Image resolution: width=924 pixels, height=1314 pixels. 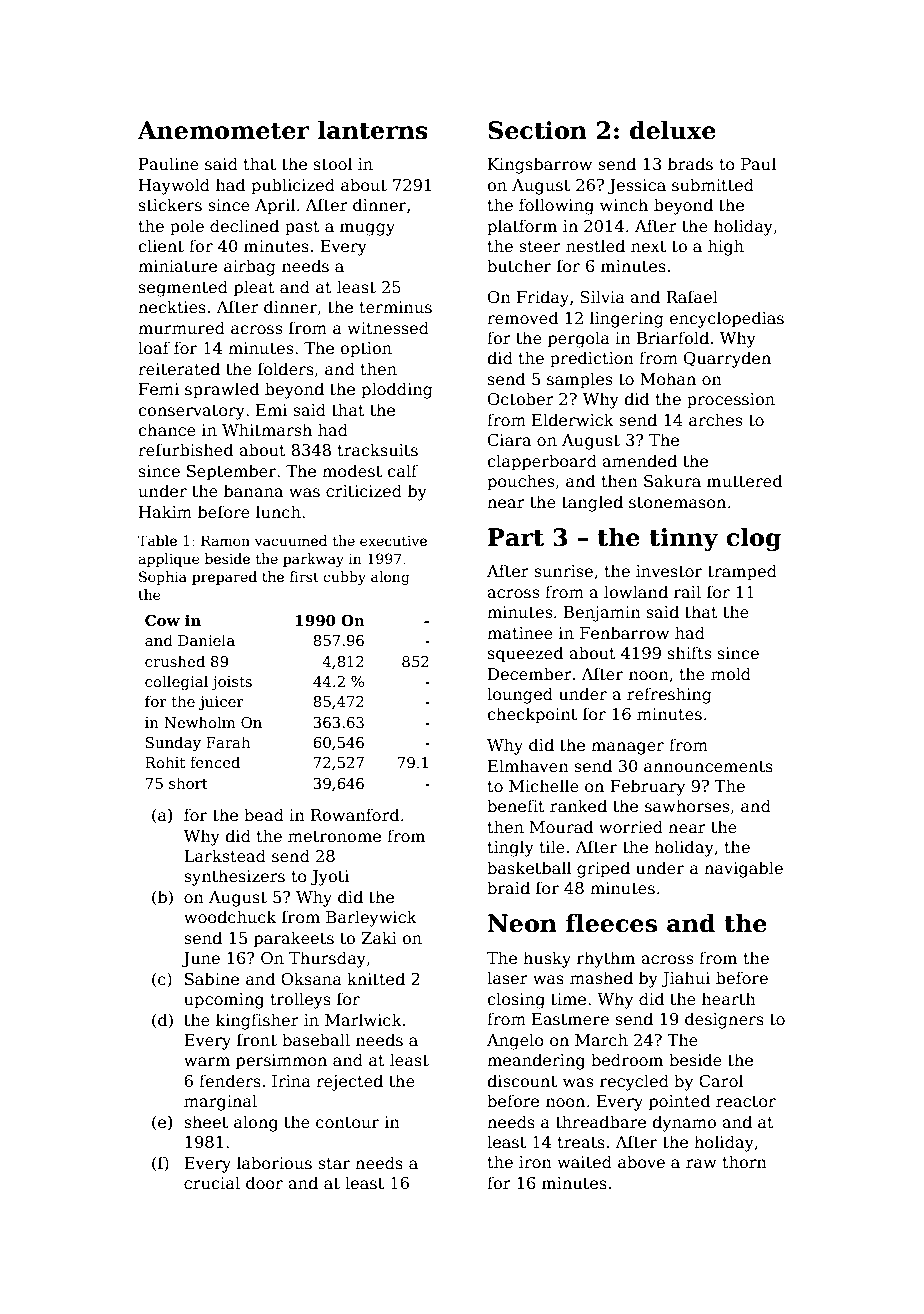 What do you see at coordinates (509, 440) in the document?
I see `Ciara` at bounding box center [509, 440].
